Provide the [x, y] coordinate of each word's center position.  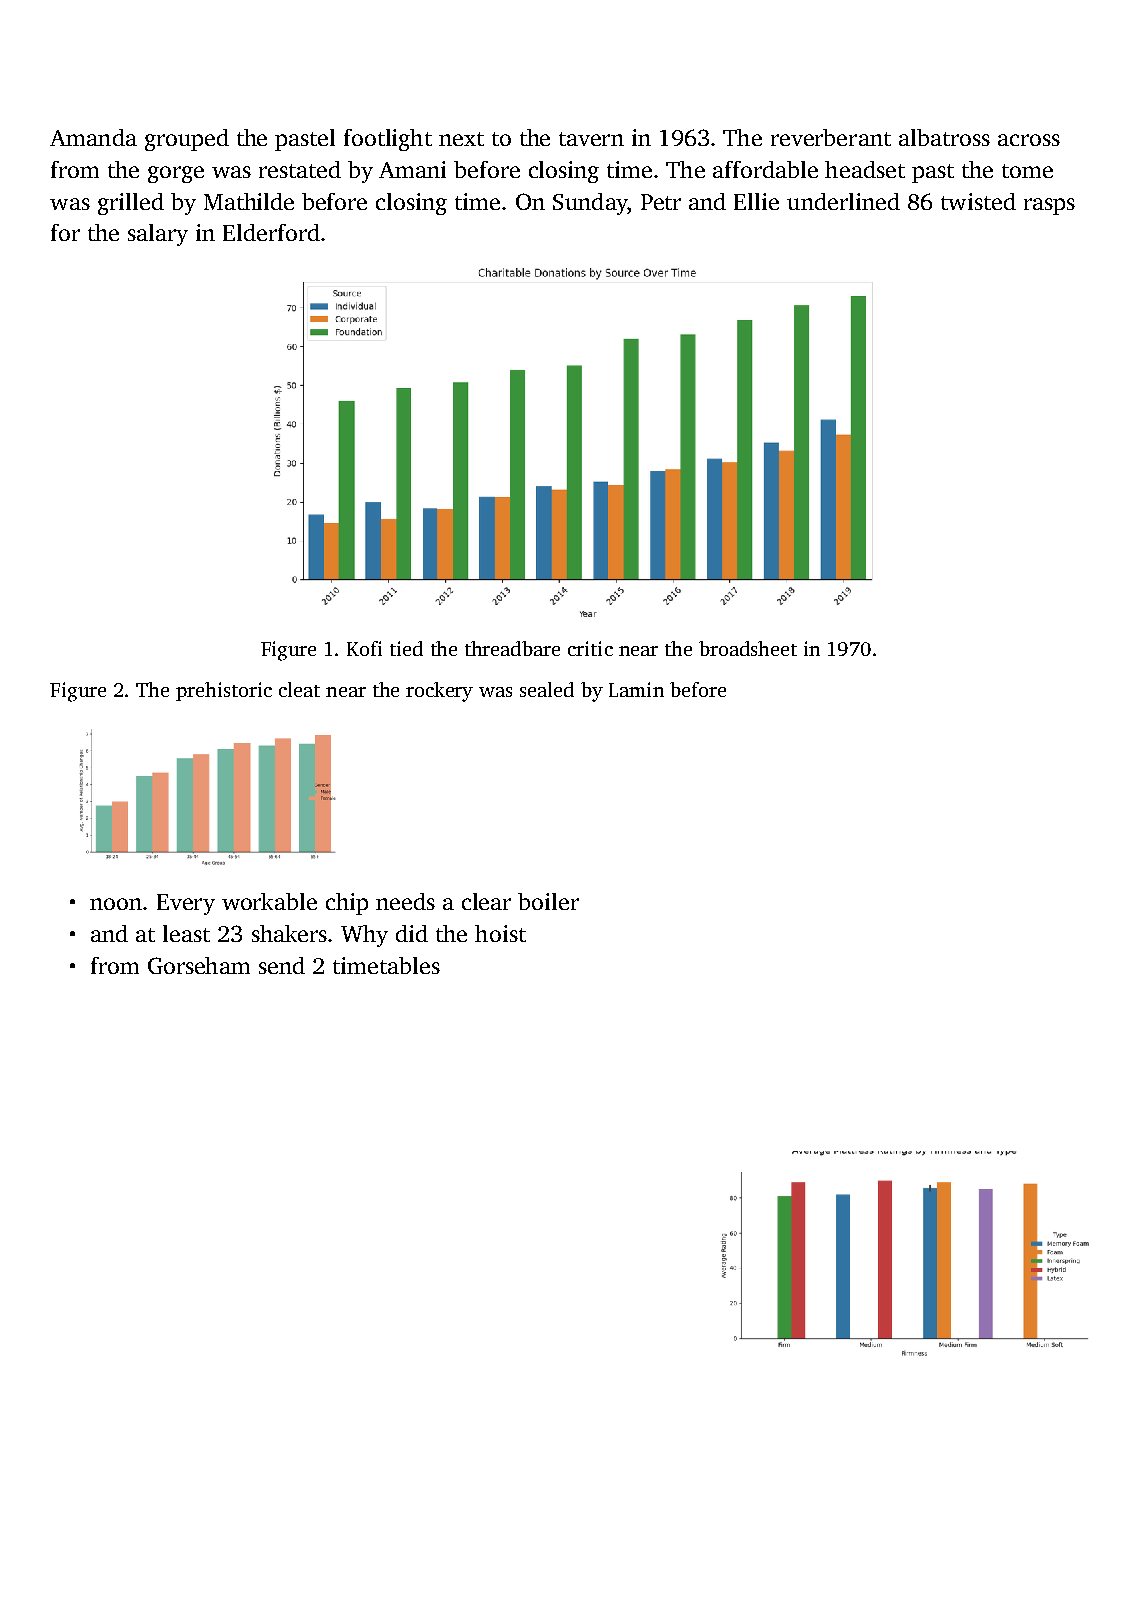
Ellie [756, 201]
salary [158, 235]
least [186, 933]
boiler [548, 901]
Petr [661, 202]
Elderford [271, 232]
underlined [843, 201]
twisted [978, 201]
